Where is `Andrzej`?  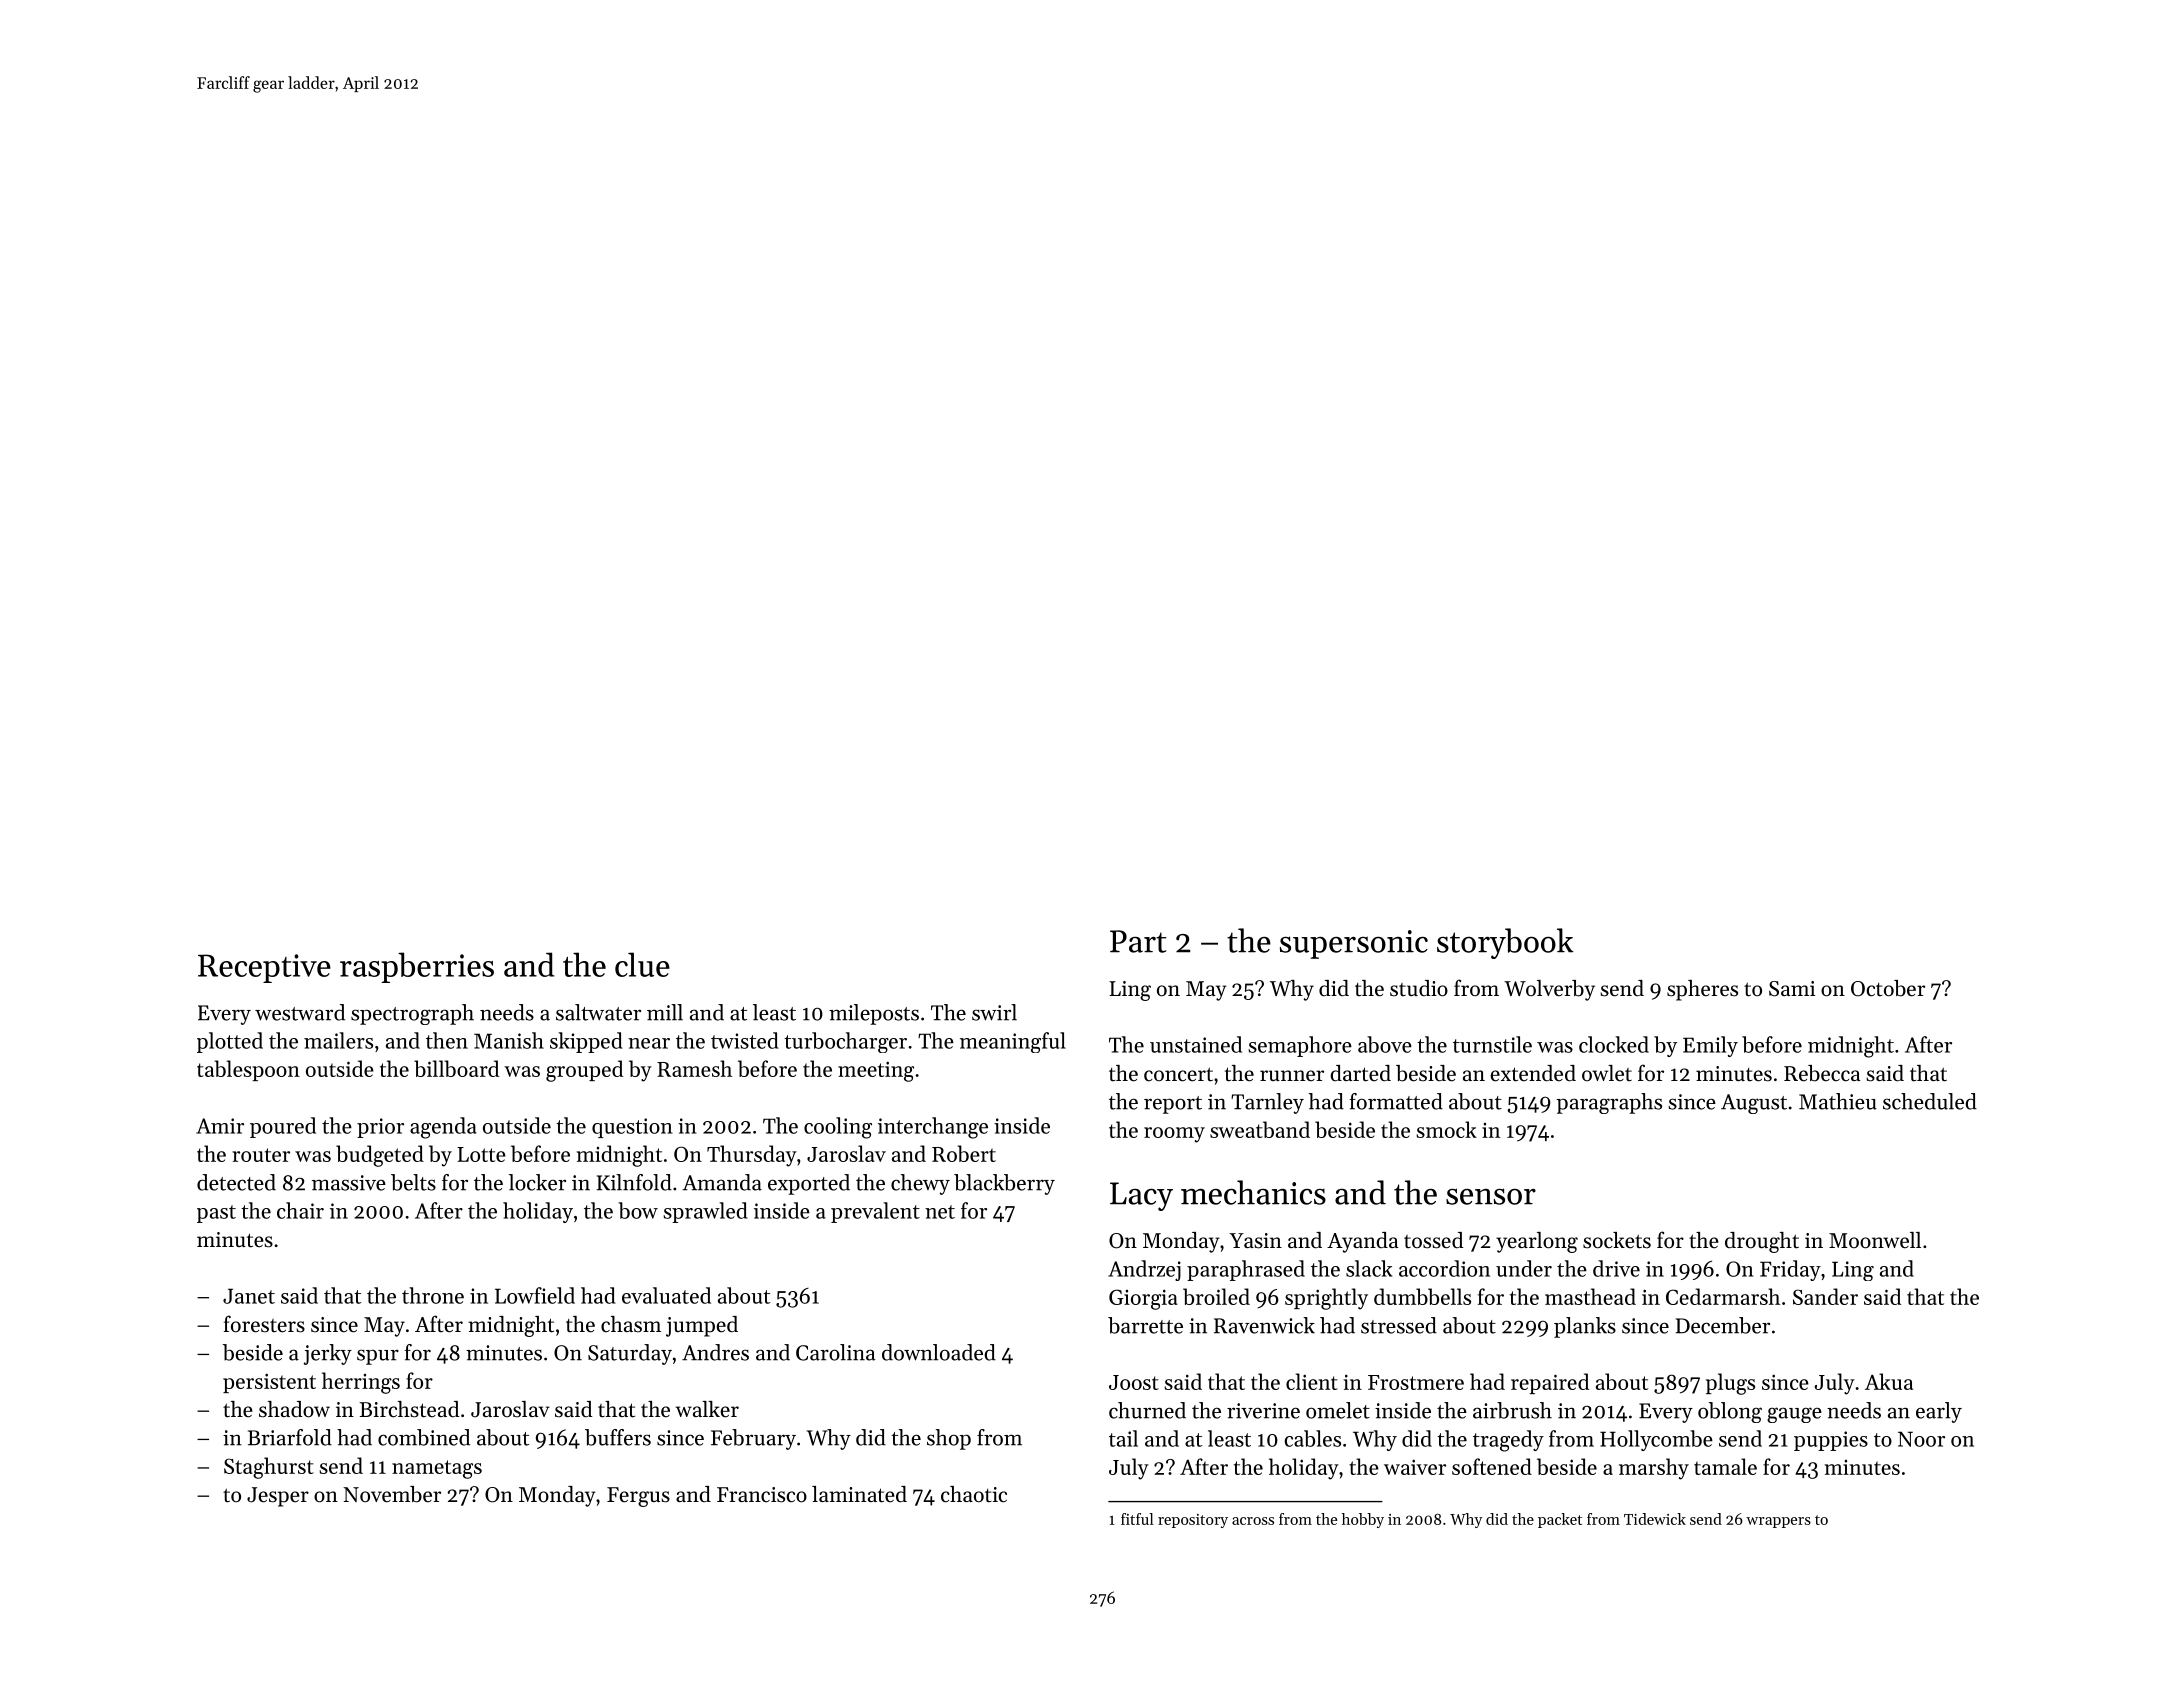
Andrzej is located at coordinates (1144, 1270).
